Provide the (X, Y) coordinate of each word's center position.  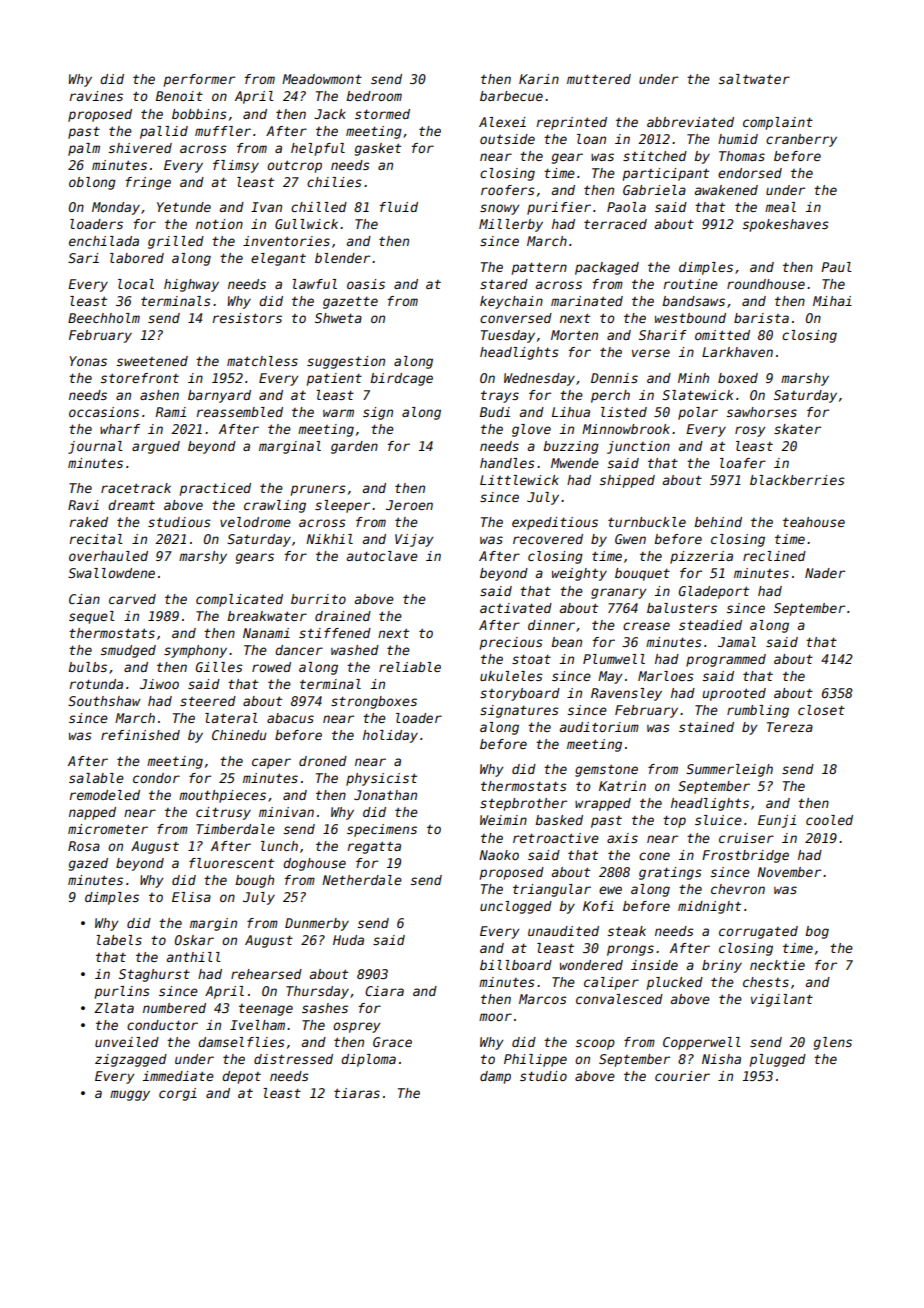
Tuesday (508, 336)
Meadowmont (322, 79)
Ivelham (257, 1025)
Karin (539, 79)
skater (797, 429)
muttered (599, 79)
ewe (610, 890)
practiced (215, 489)
